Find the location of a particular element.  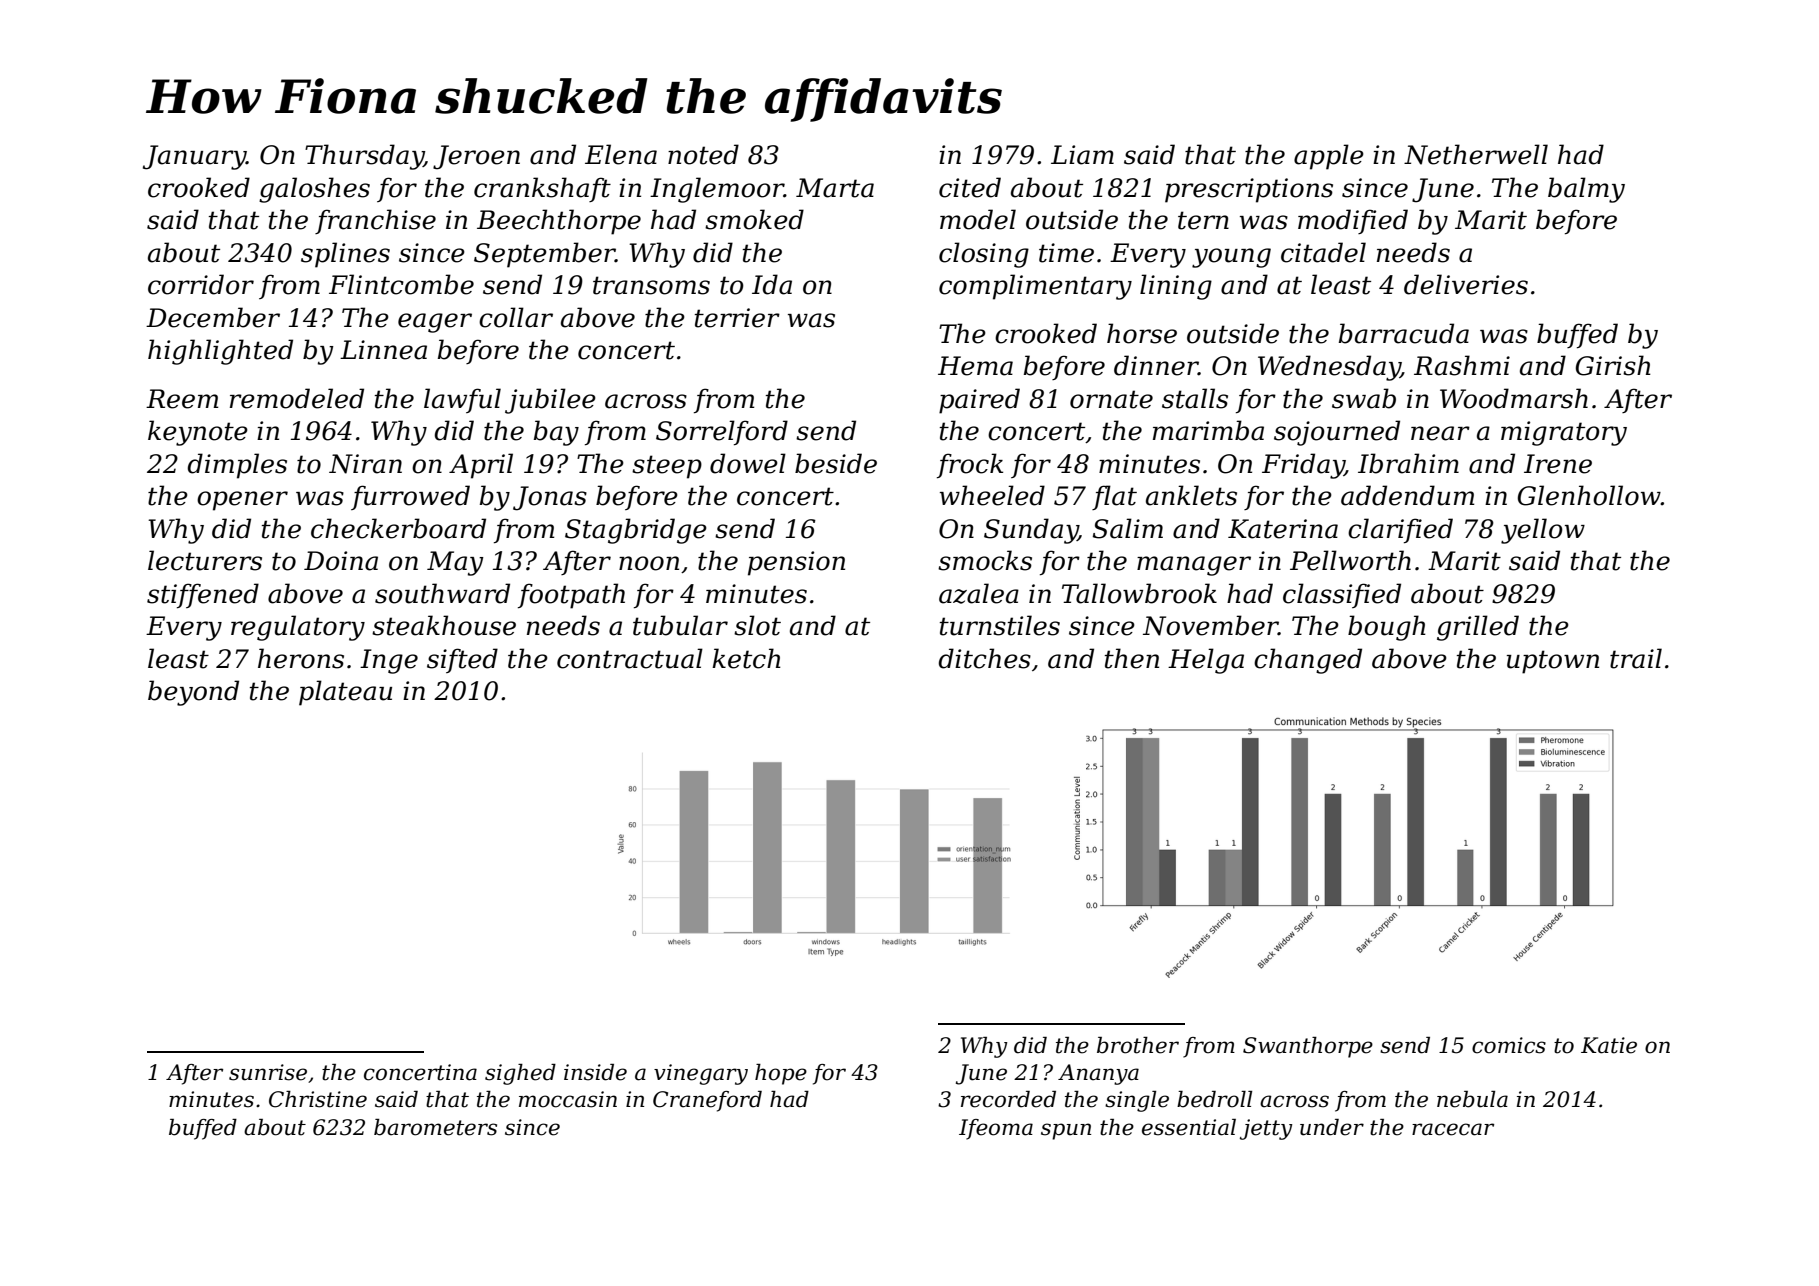

keynote is located at coordinates (198, 433).
